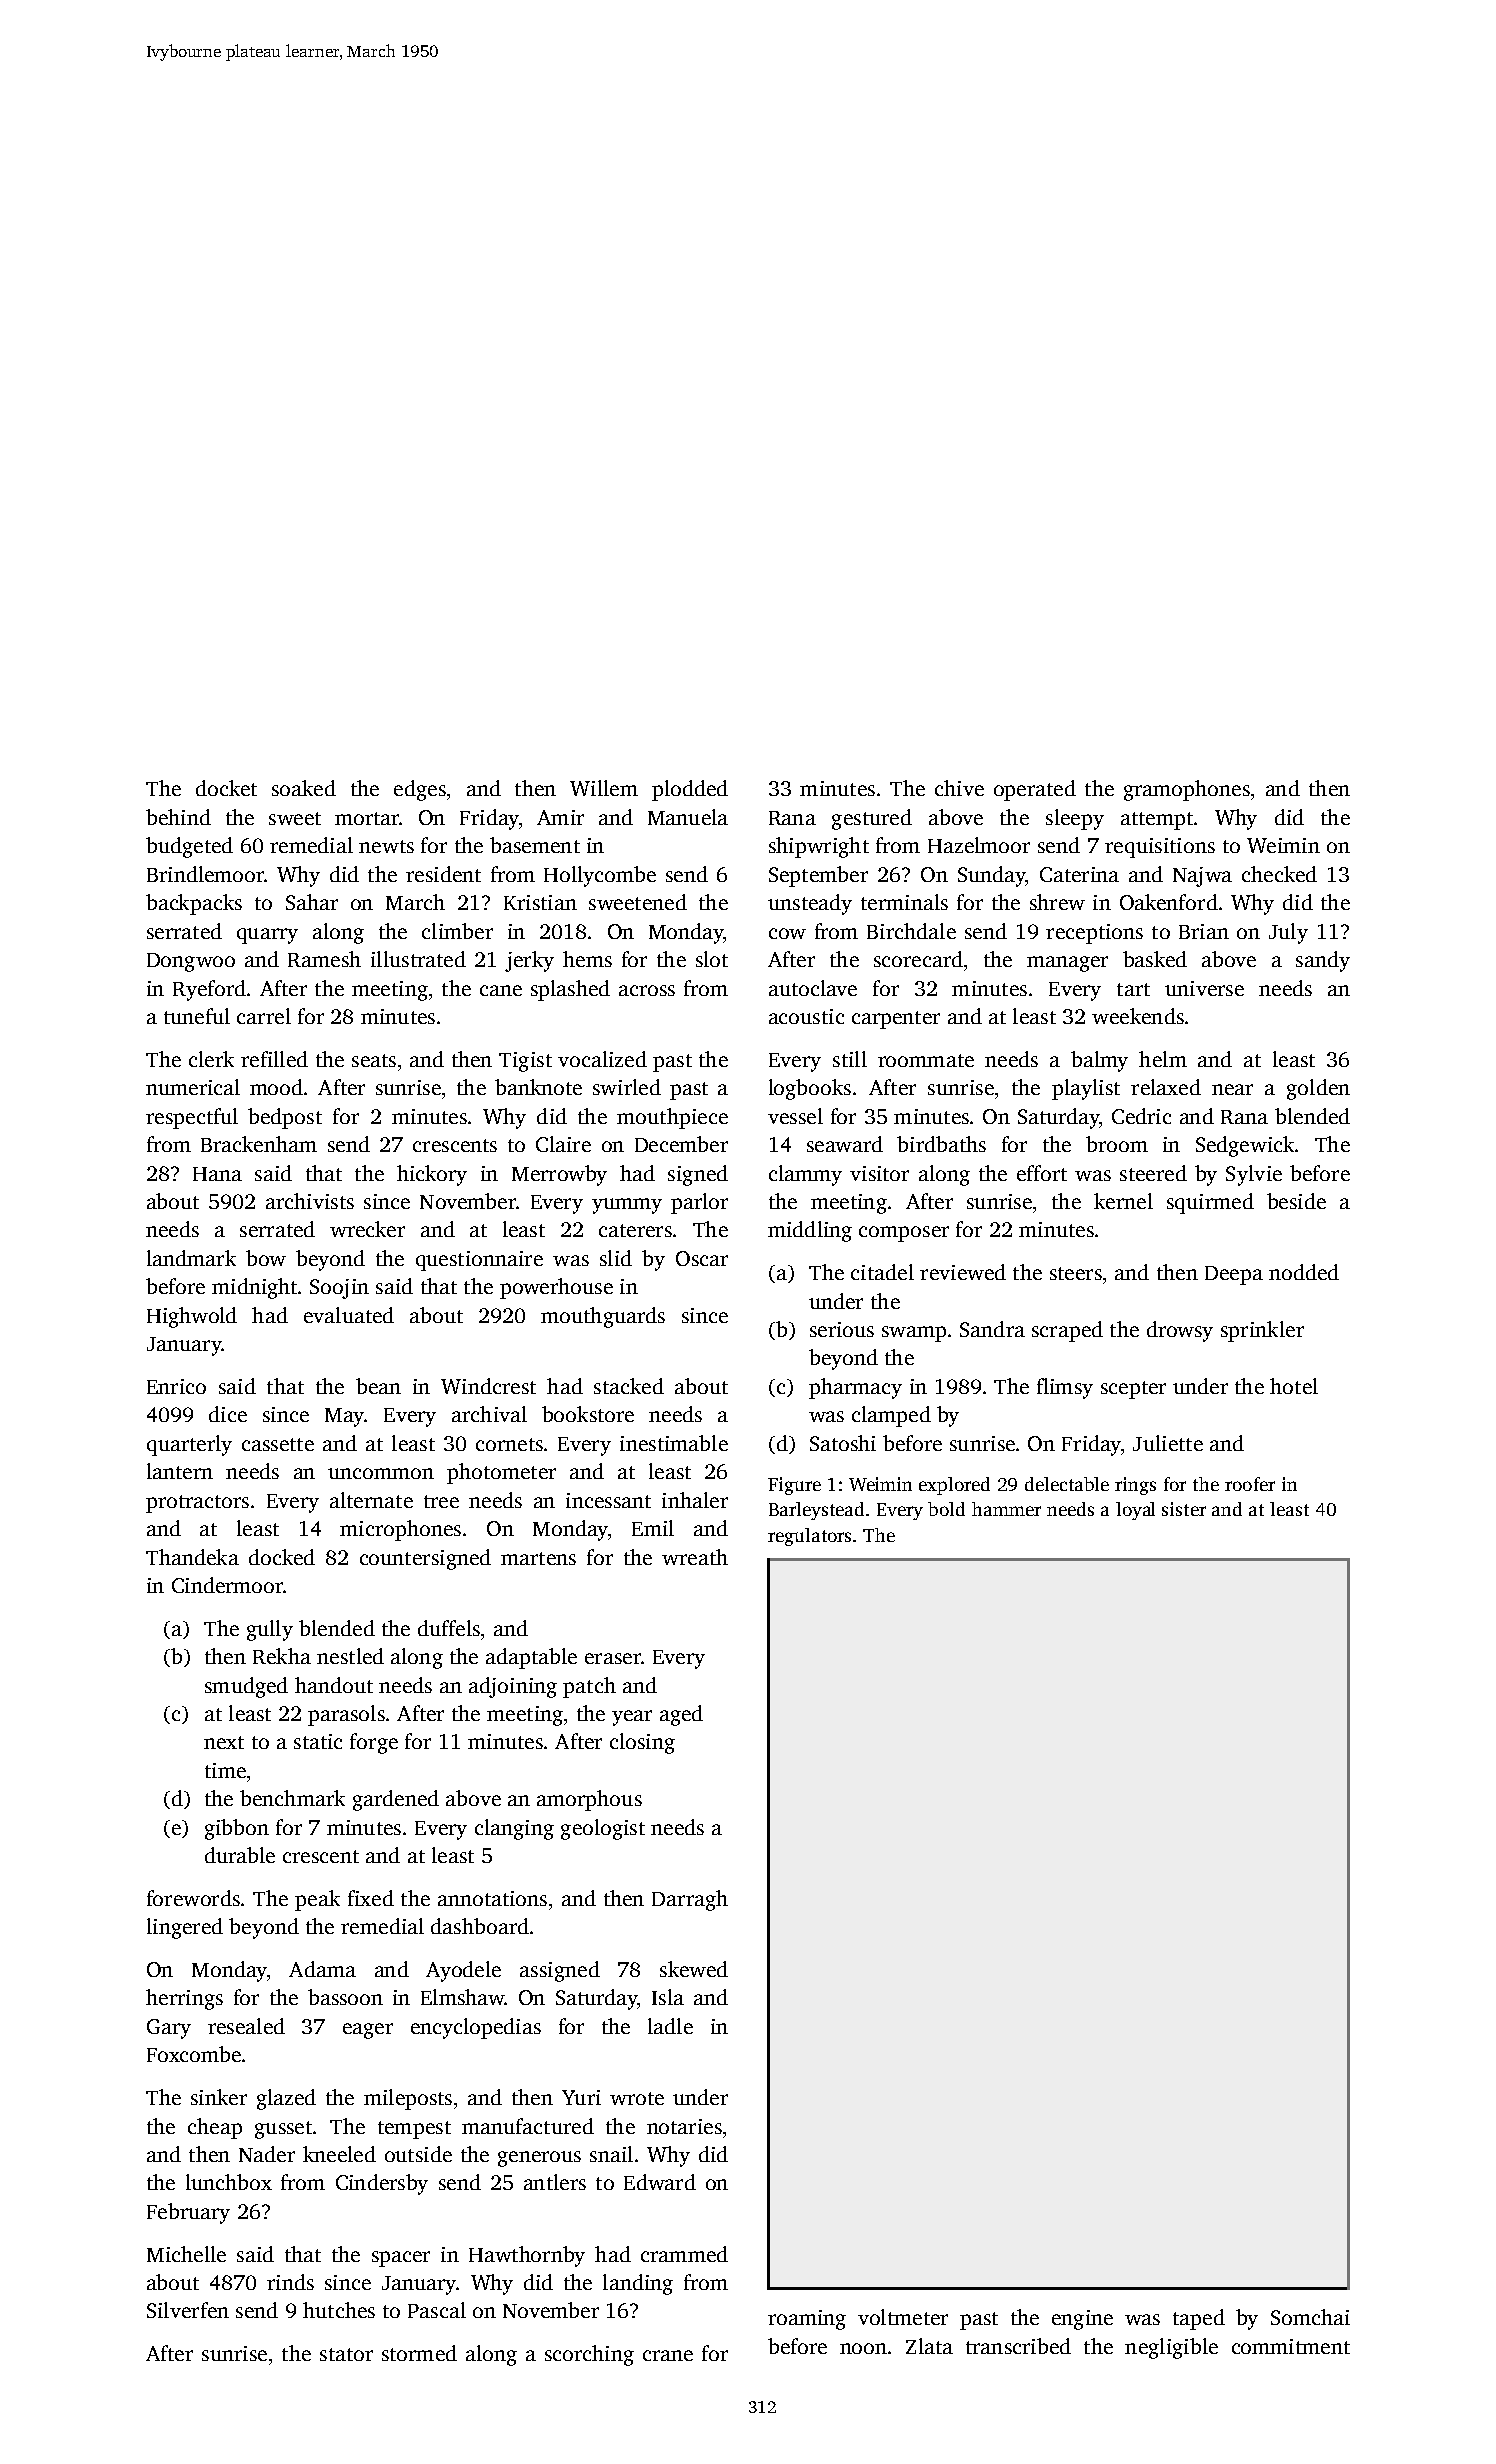  I want to click on February, so click(188, 2213).
